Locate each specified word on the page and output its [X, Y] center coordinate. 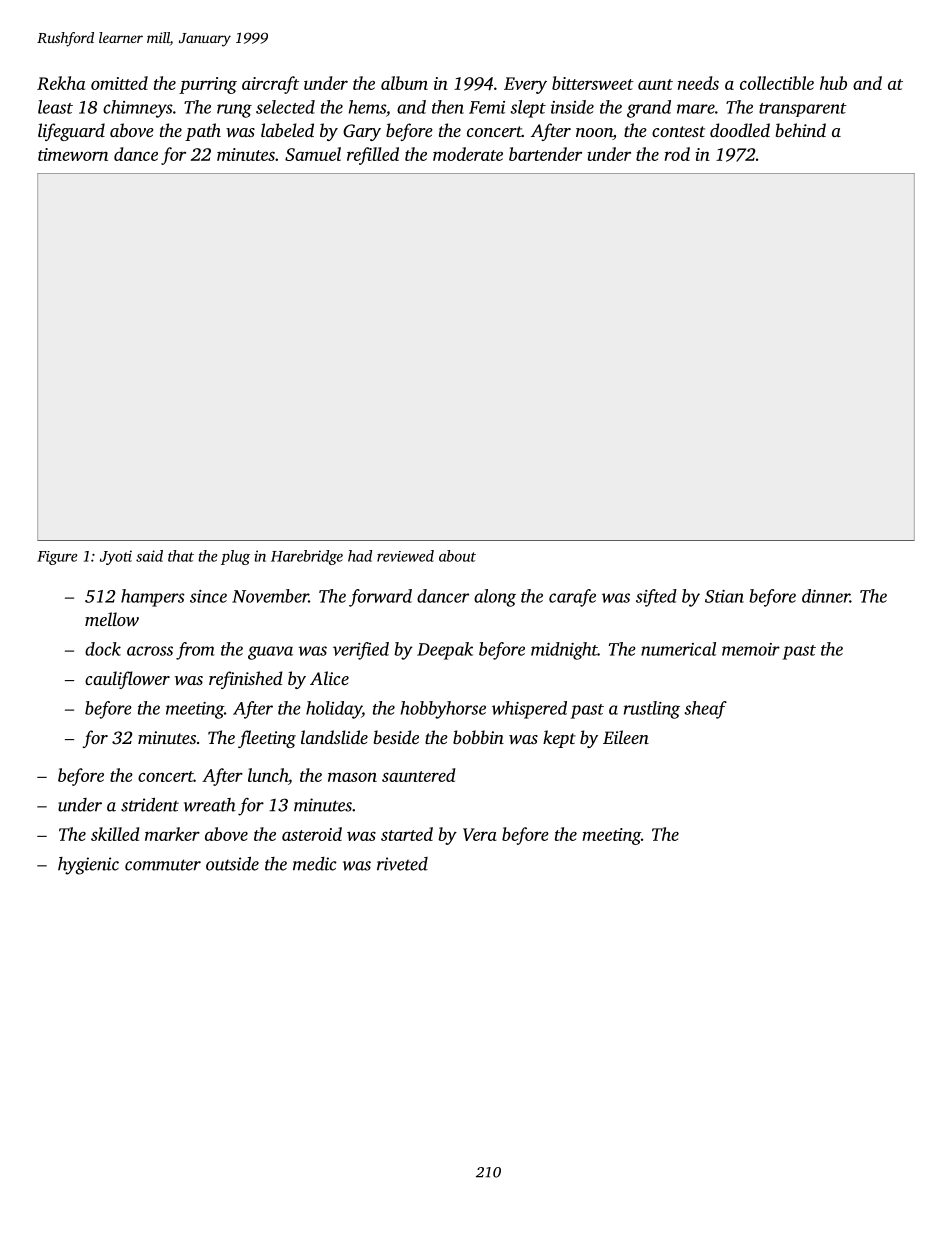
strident [150, 805]
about [457, 556]
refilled [373, 156]
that [181, 556]
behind [800, 130]
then [448, 107]
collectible [777, 83]
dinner [826, 596]
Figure [57, 558]
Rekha [61, 83]
